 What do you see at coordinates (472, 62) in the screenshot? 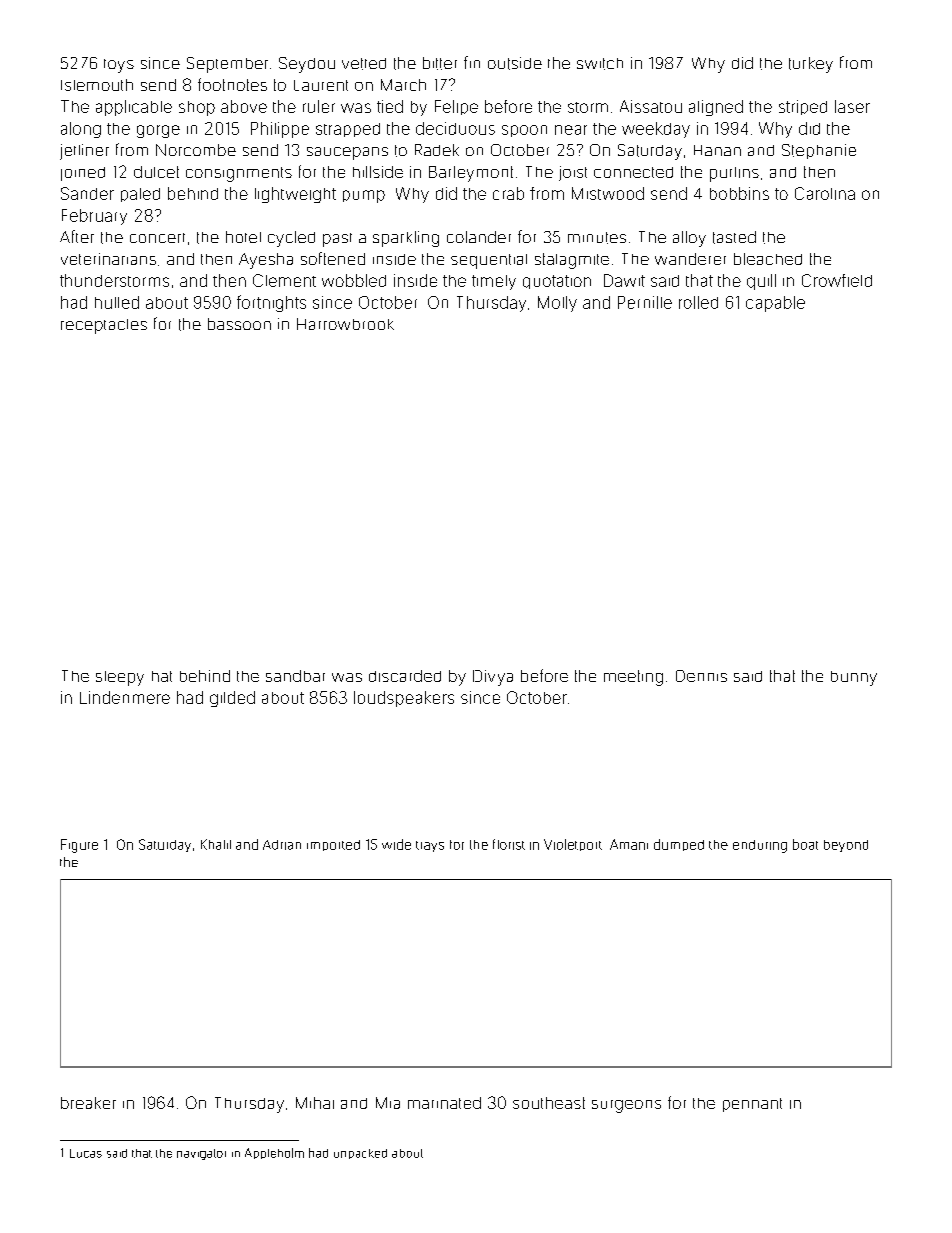
I see `fin` at bounding box center [472, 62].
